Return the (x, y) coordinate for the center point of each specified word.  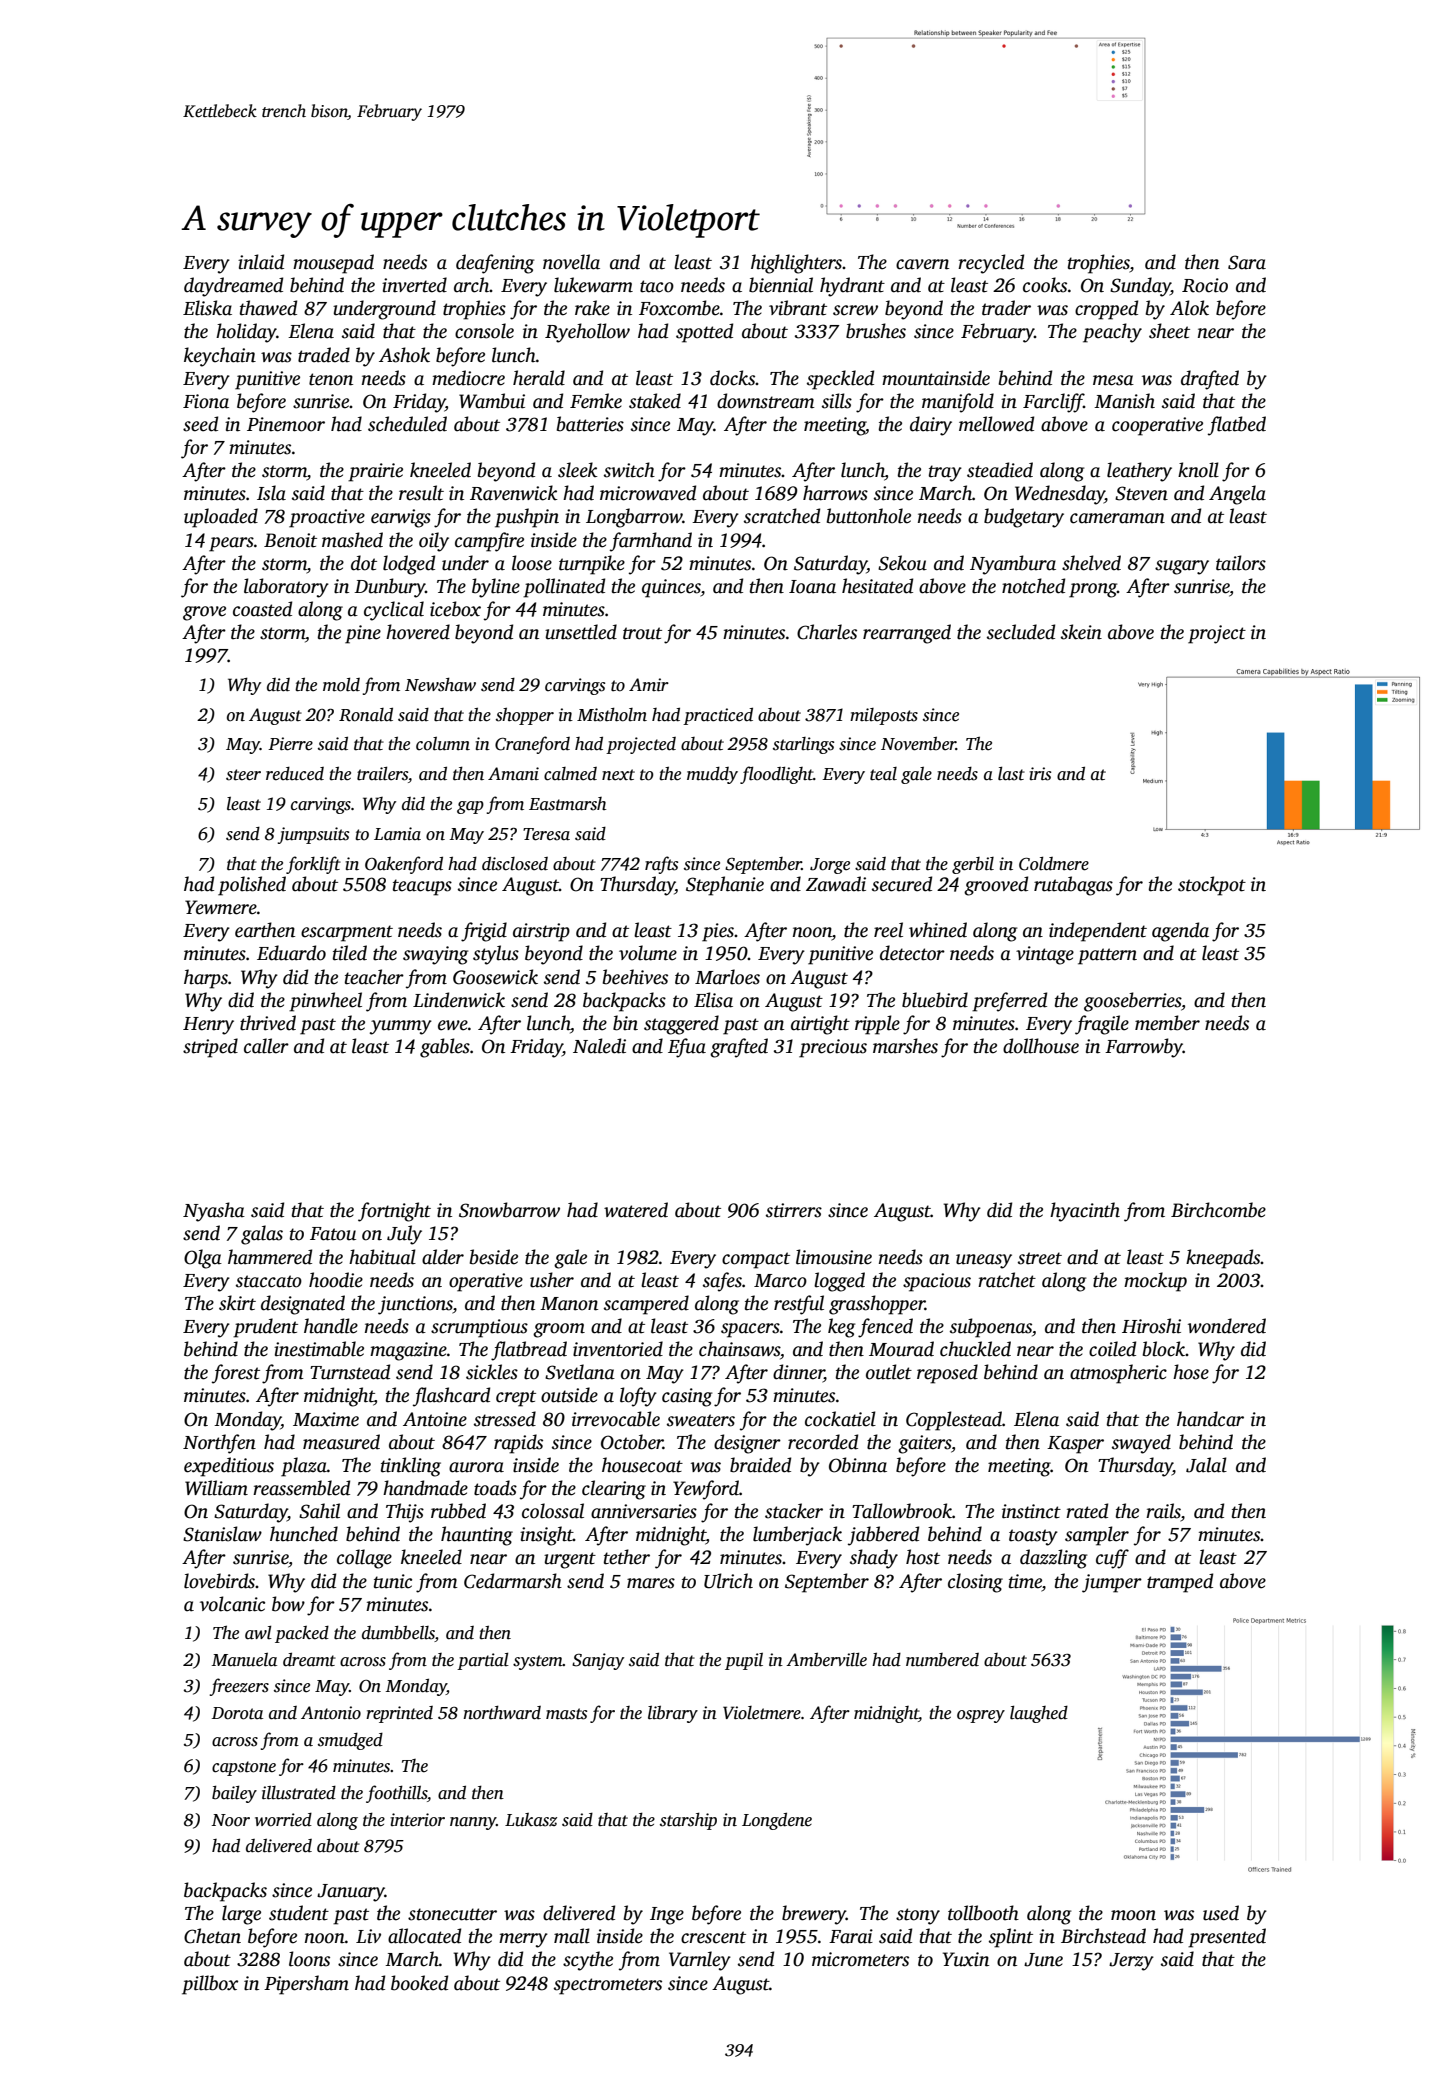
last (1011, 773)
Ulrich (728, 1581)
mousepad (333, 264)
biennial (781, 285)
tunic (393, 1581)
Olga (203, 1259)
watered (636, 1210)
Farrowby (1144, 1048)
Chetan (212, 1936)
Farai (851, 1936)
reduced (295, 774)
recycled (991, 264)
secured (902, 884)
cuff (1112, 1559)
